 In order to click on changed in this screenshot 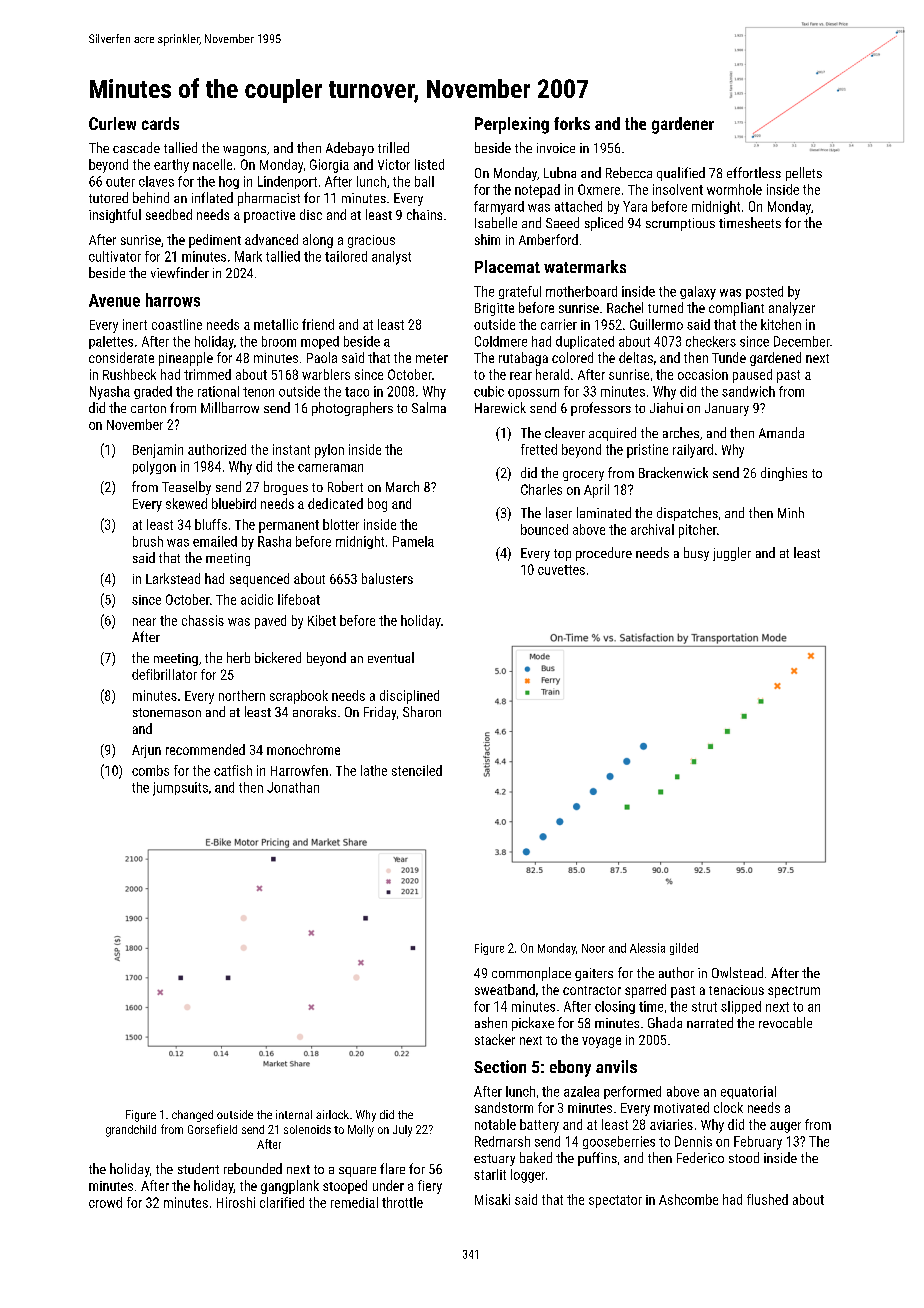, I will do `click(192, 1116)`.
